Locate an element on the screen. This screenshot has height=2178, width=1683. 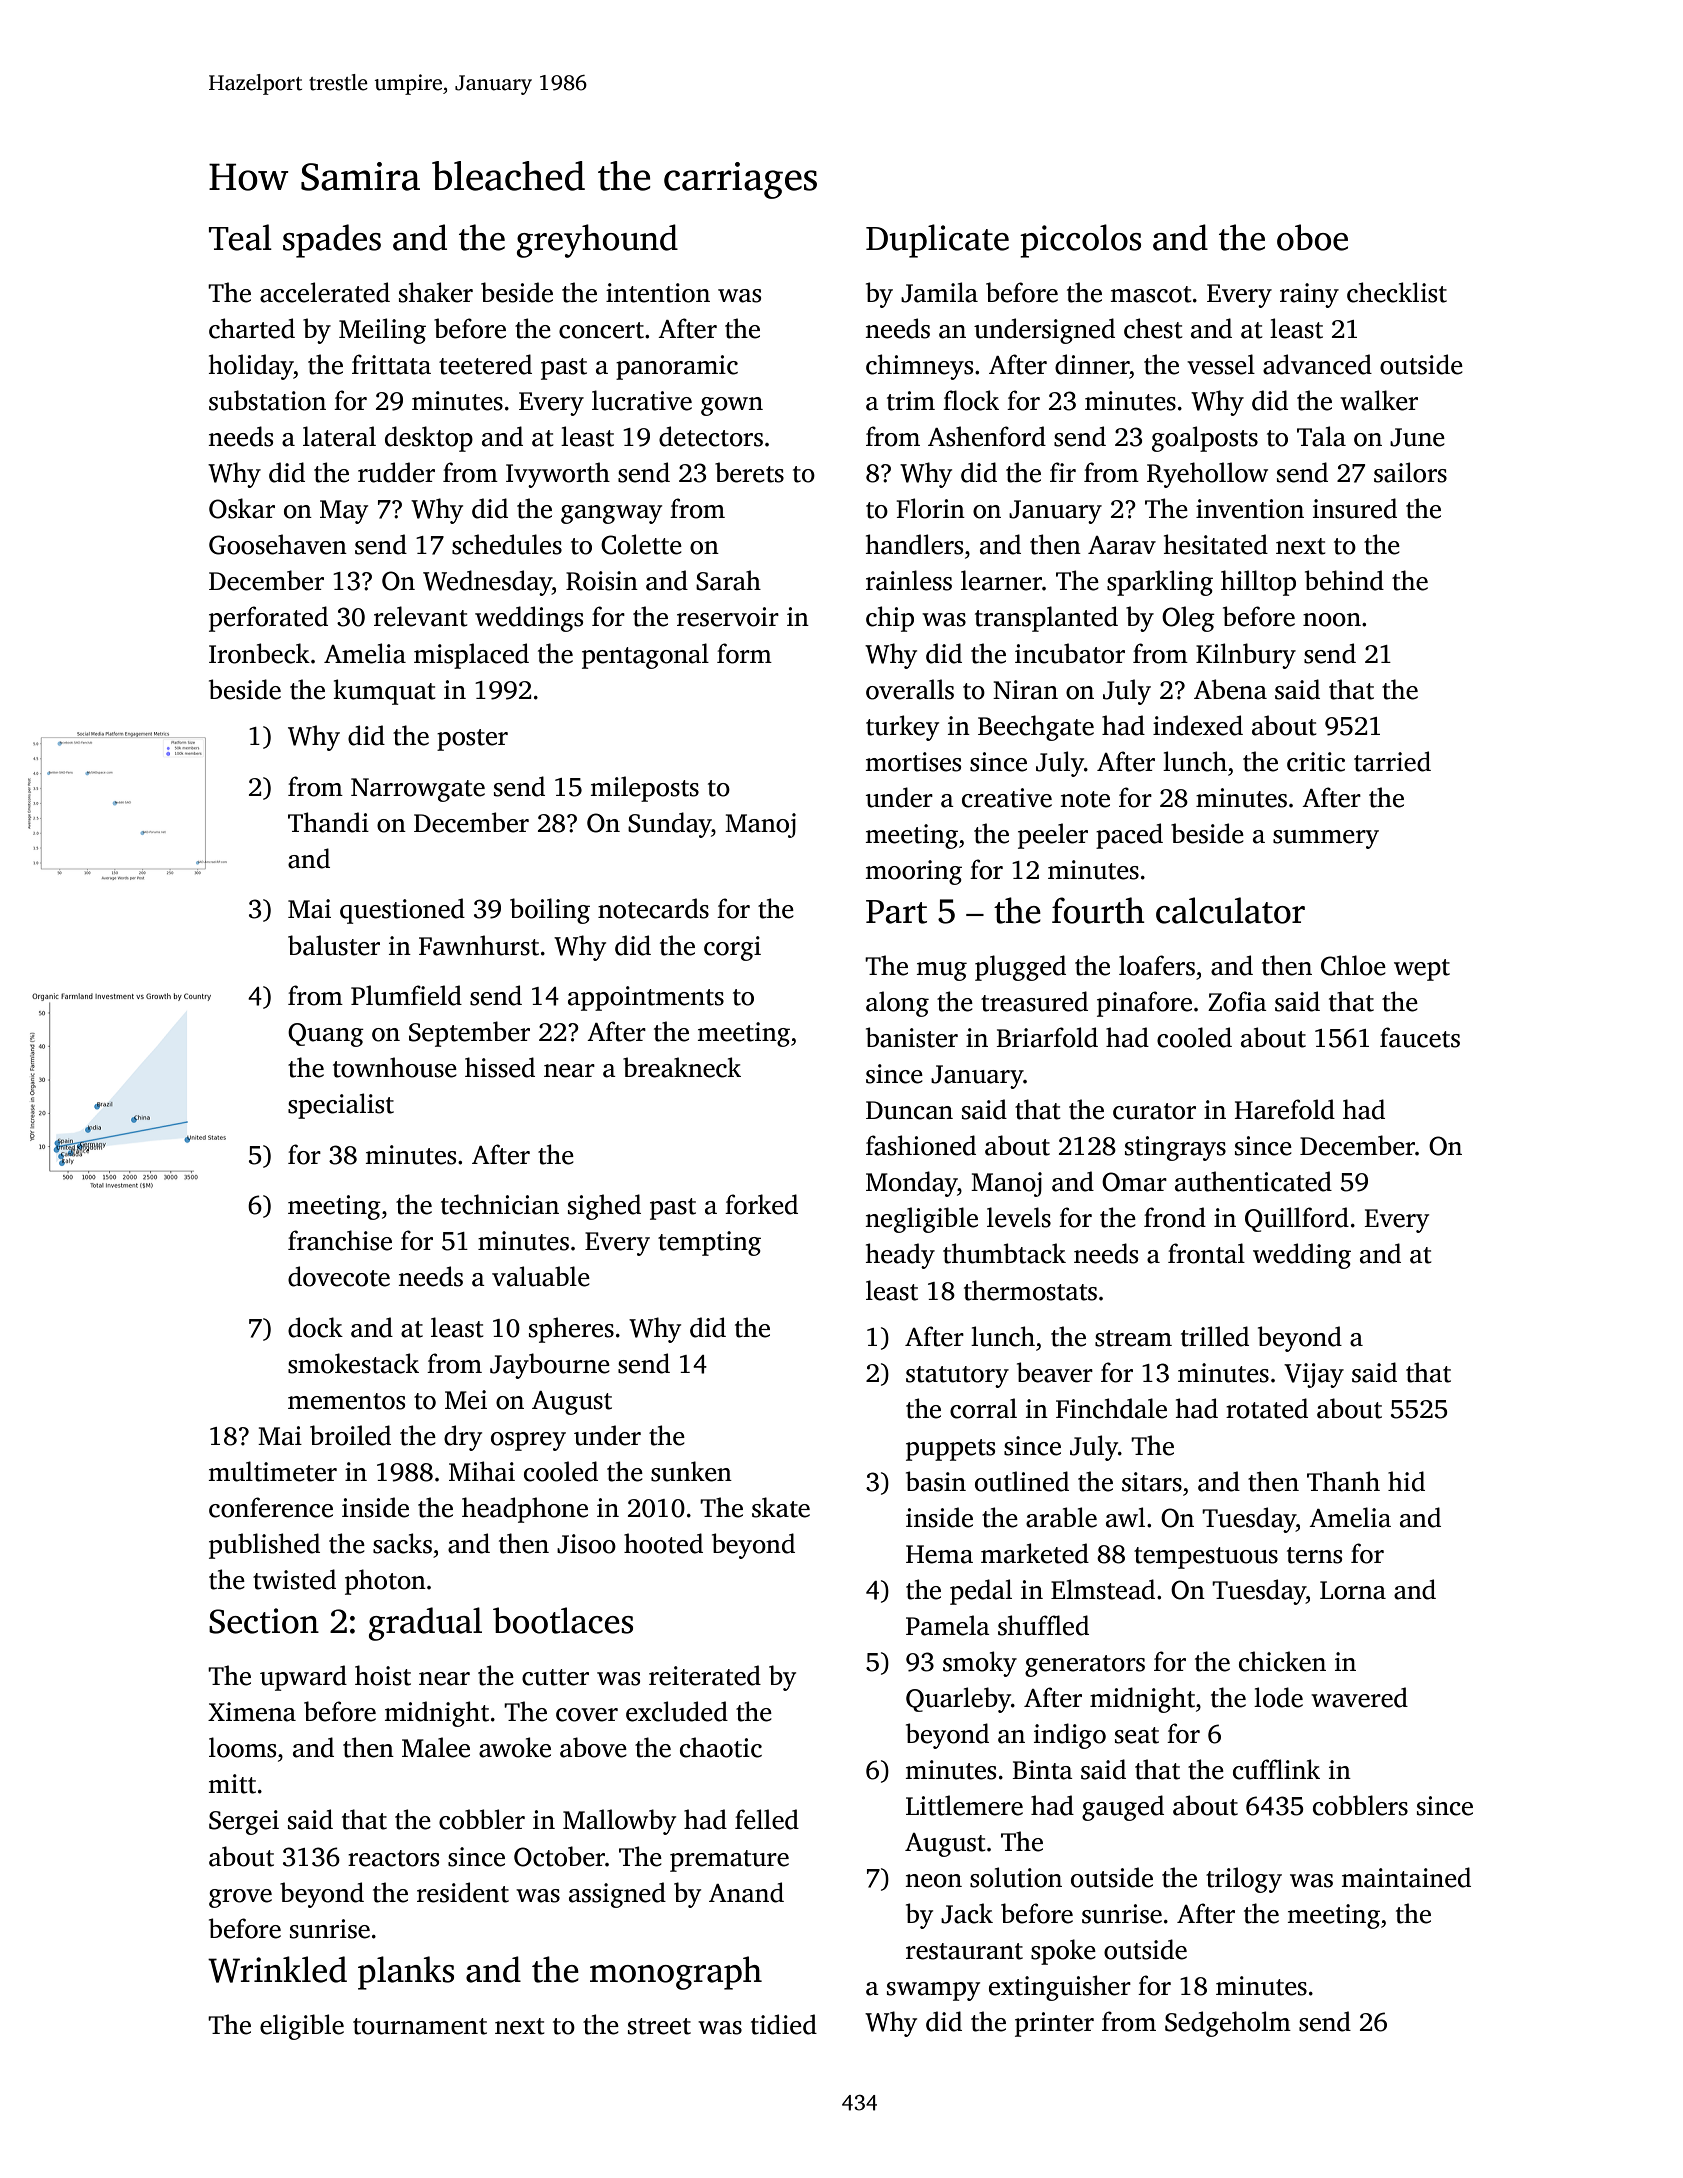
breakneck is located at coordinates (682, 1067).
